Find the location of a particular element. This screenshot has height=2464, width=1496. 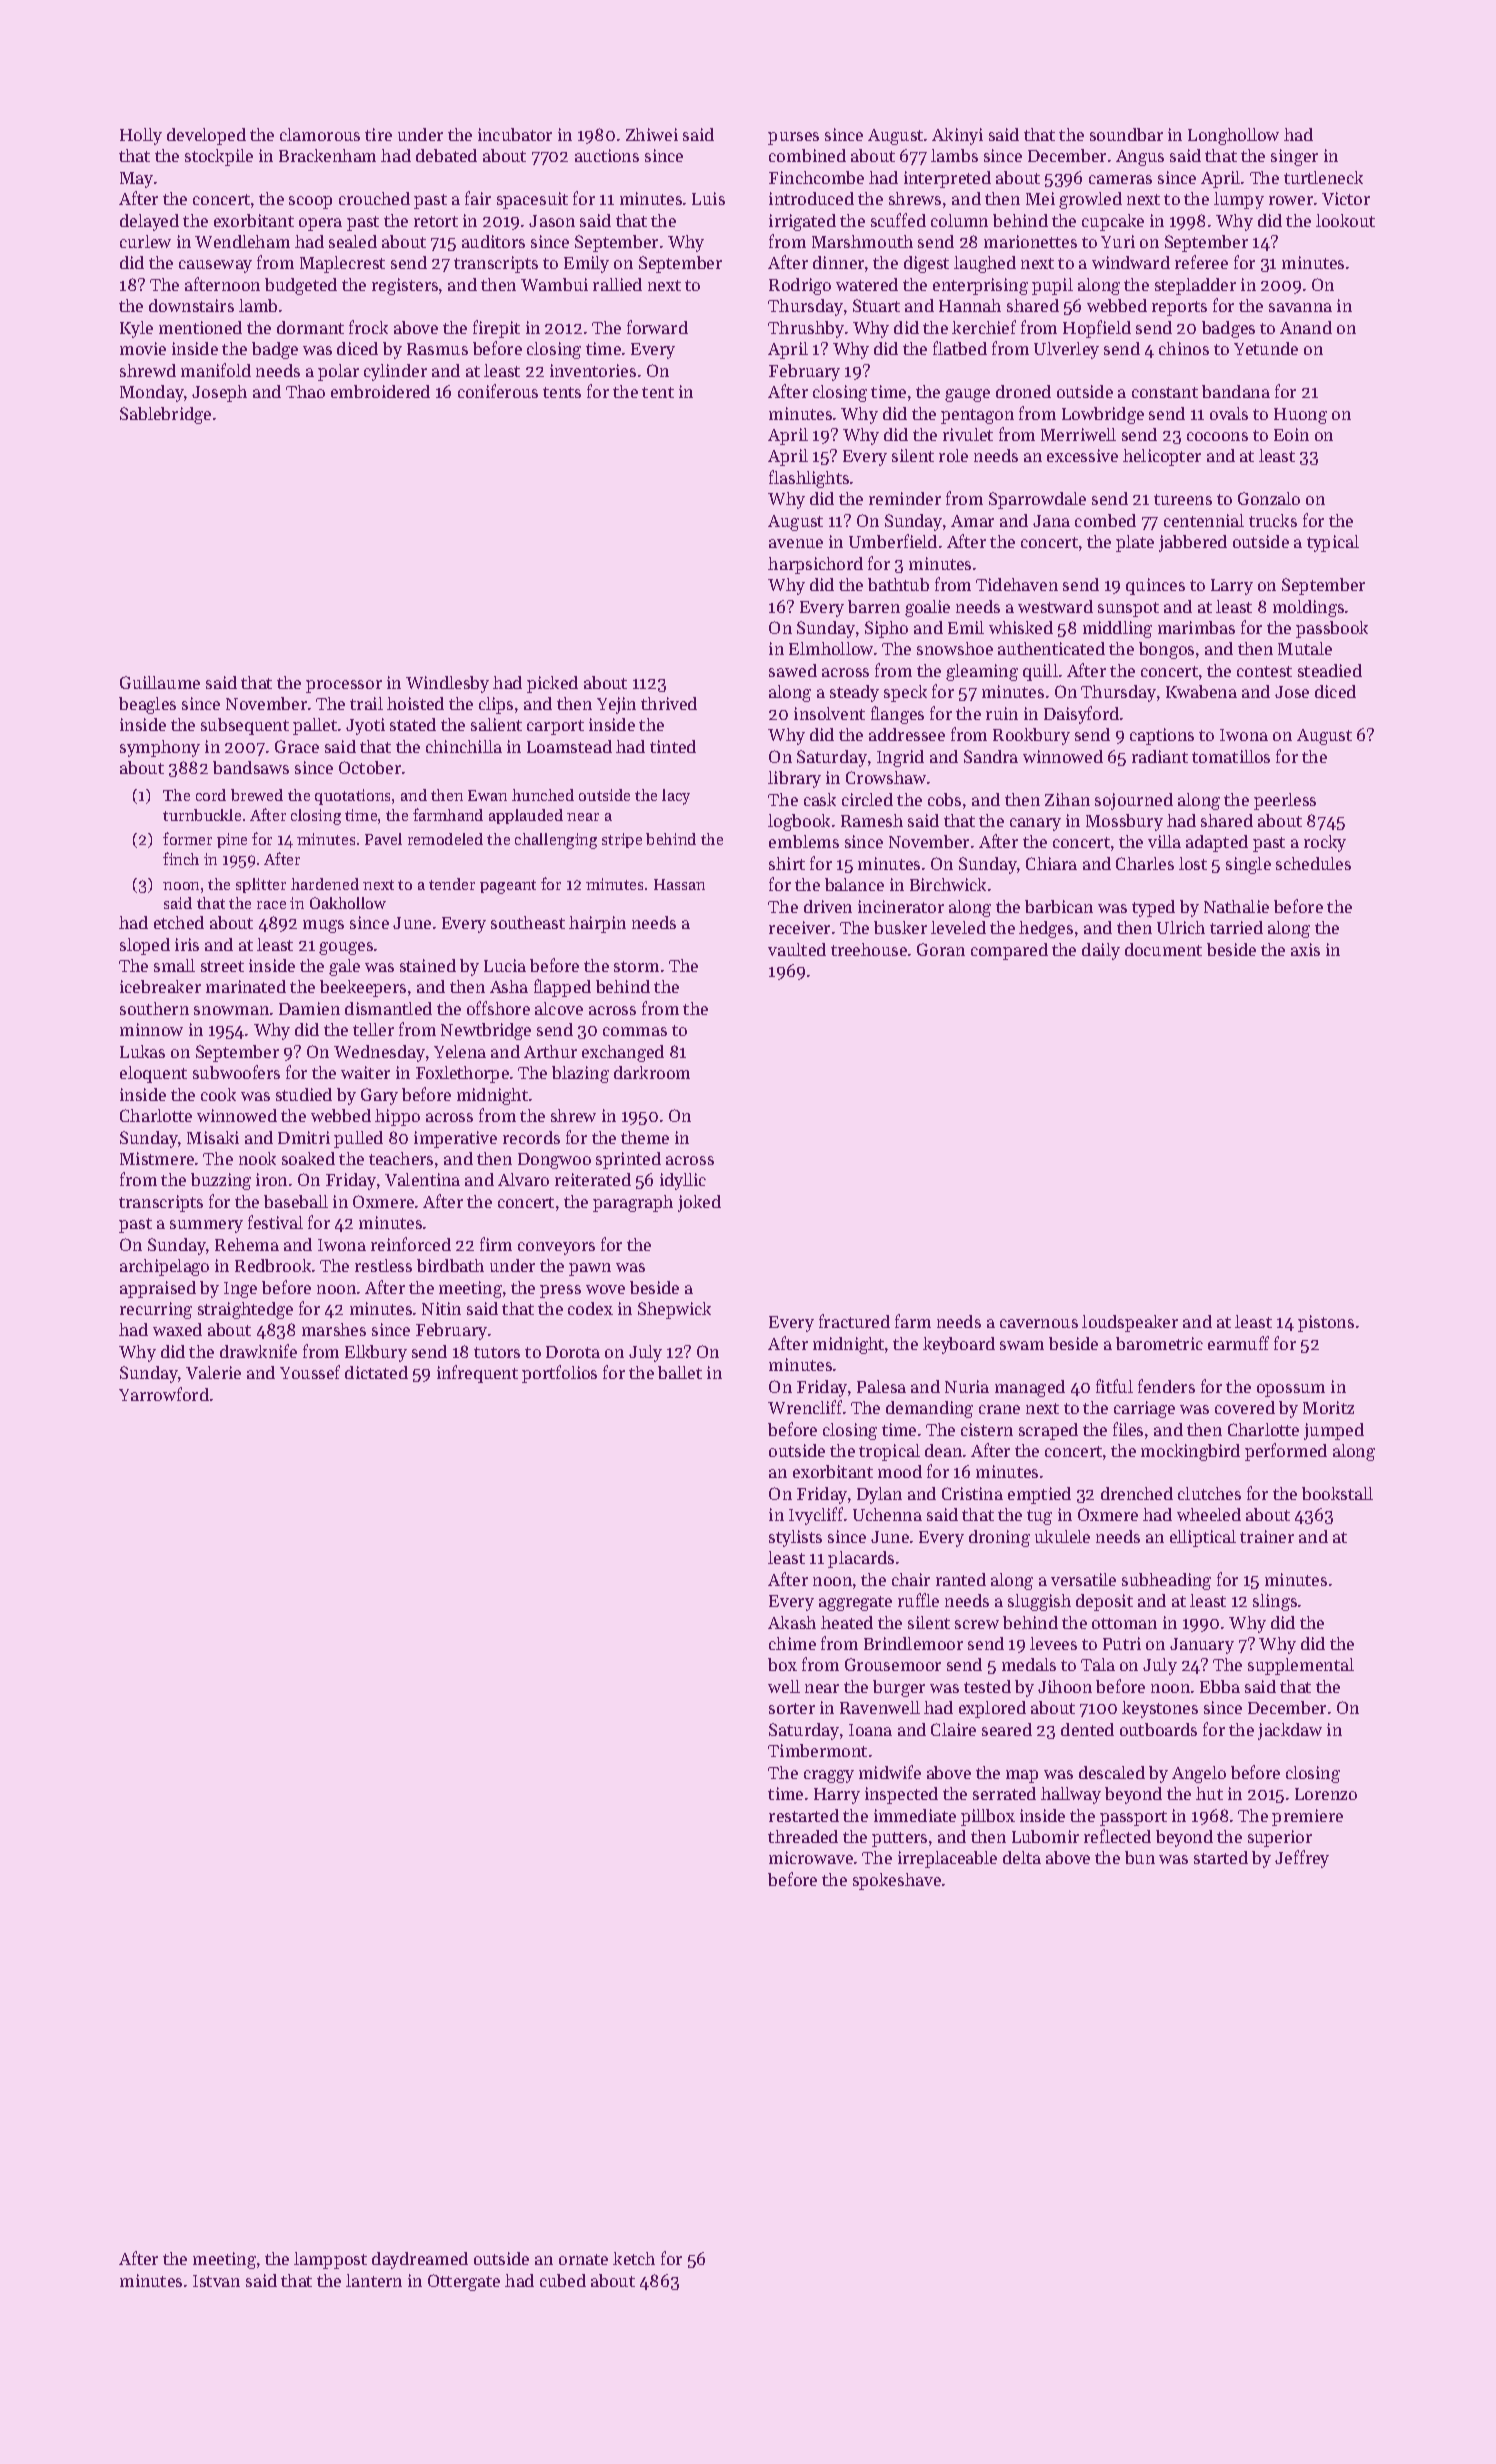

villa is located at coordinates (1164, 841).
